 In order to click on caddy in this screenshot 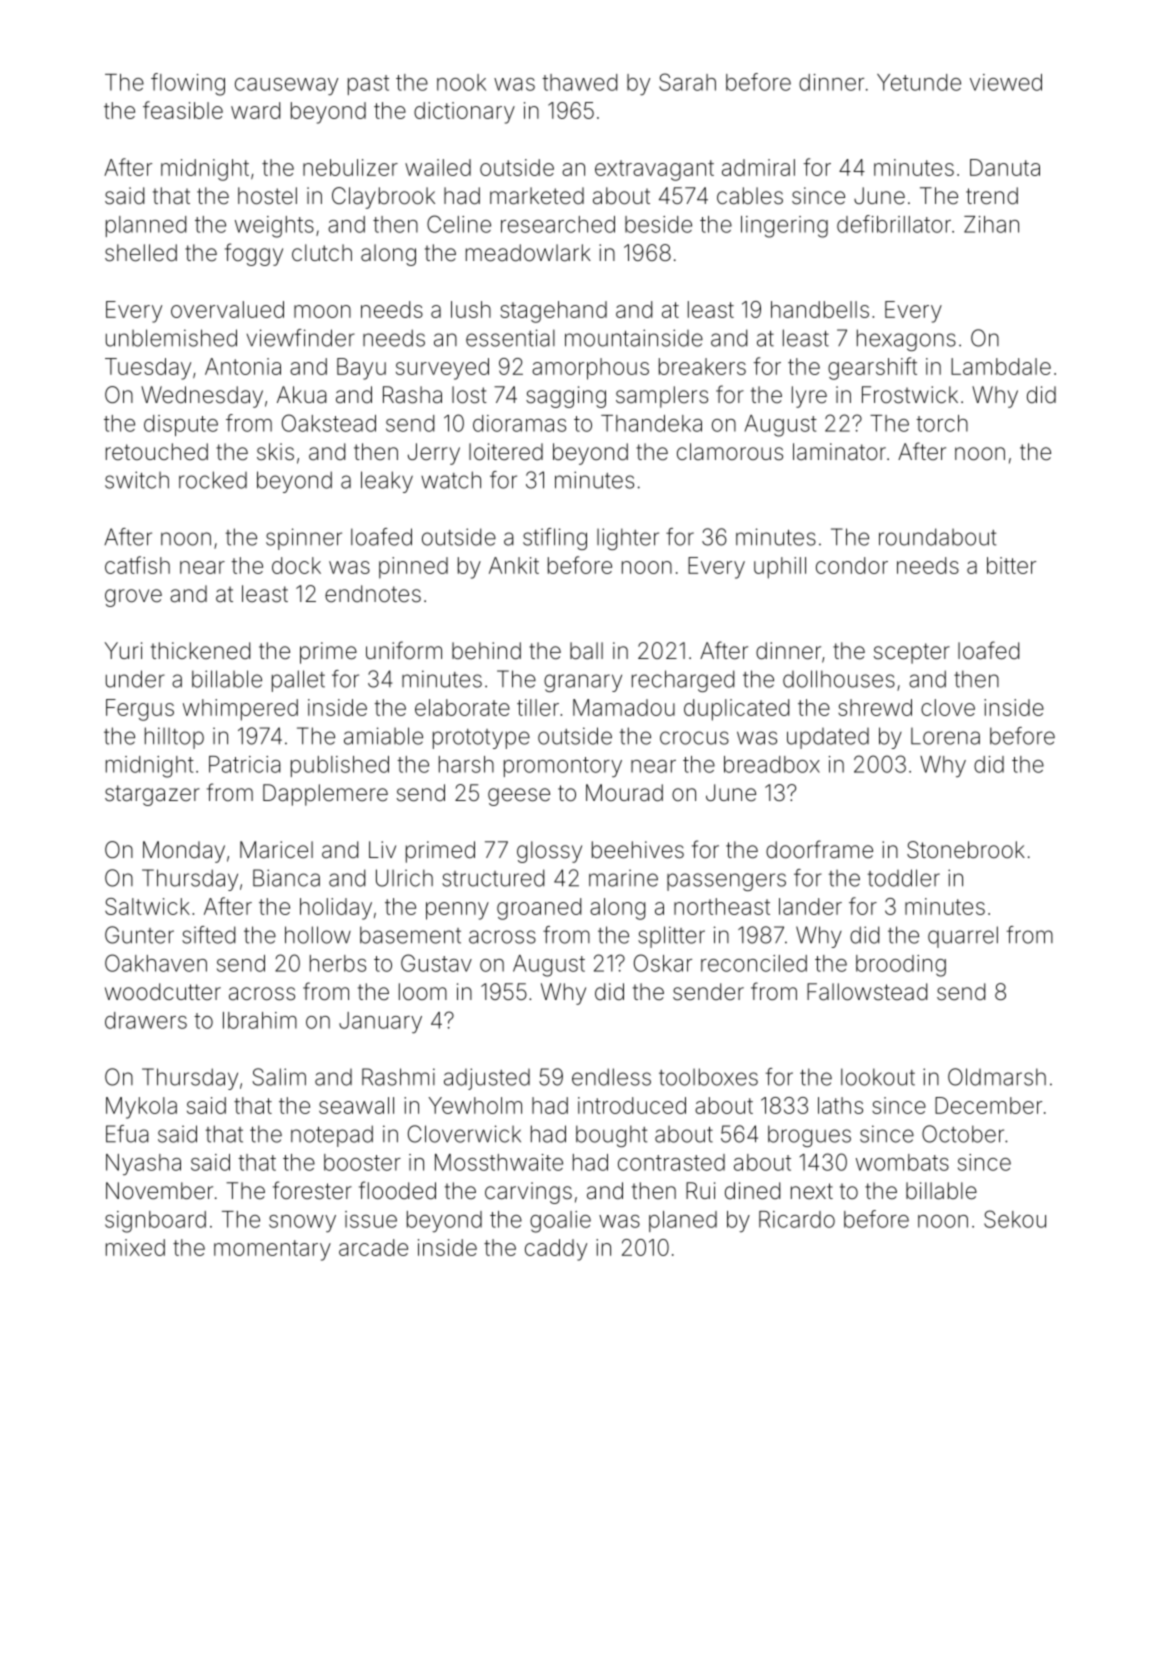, I will do `click(556, 1250)`.
